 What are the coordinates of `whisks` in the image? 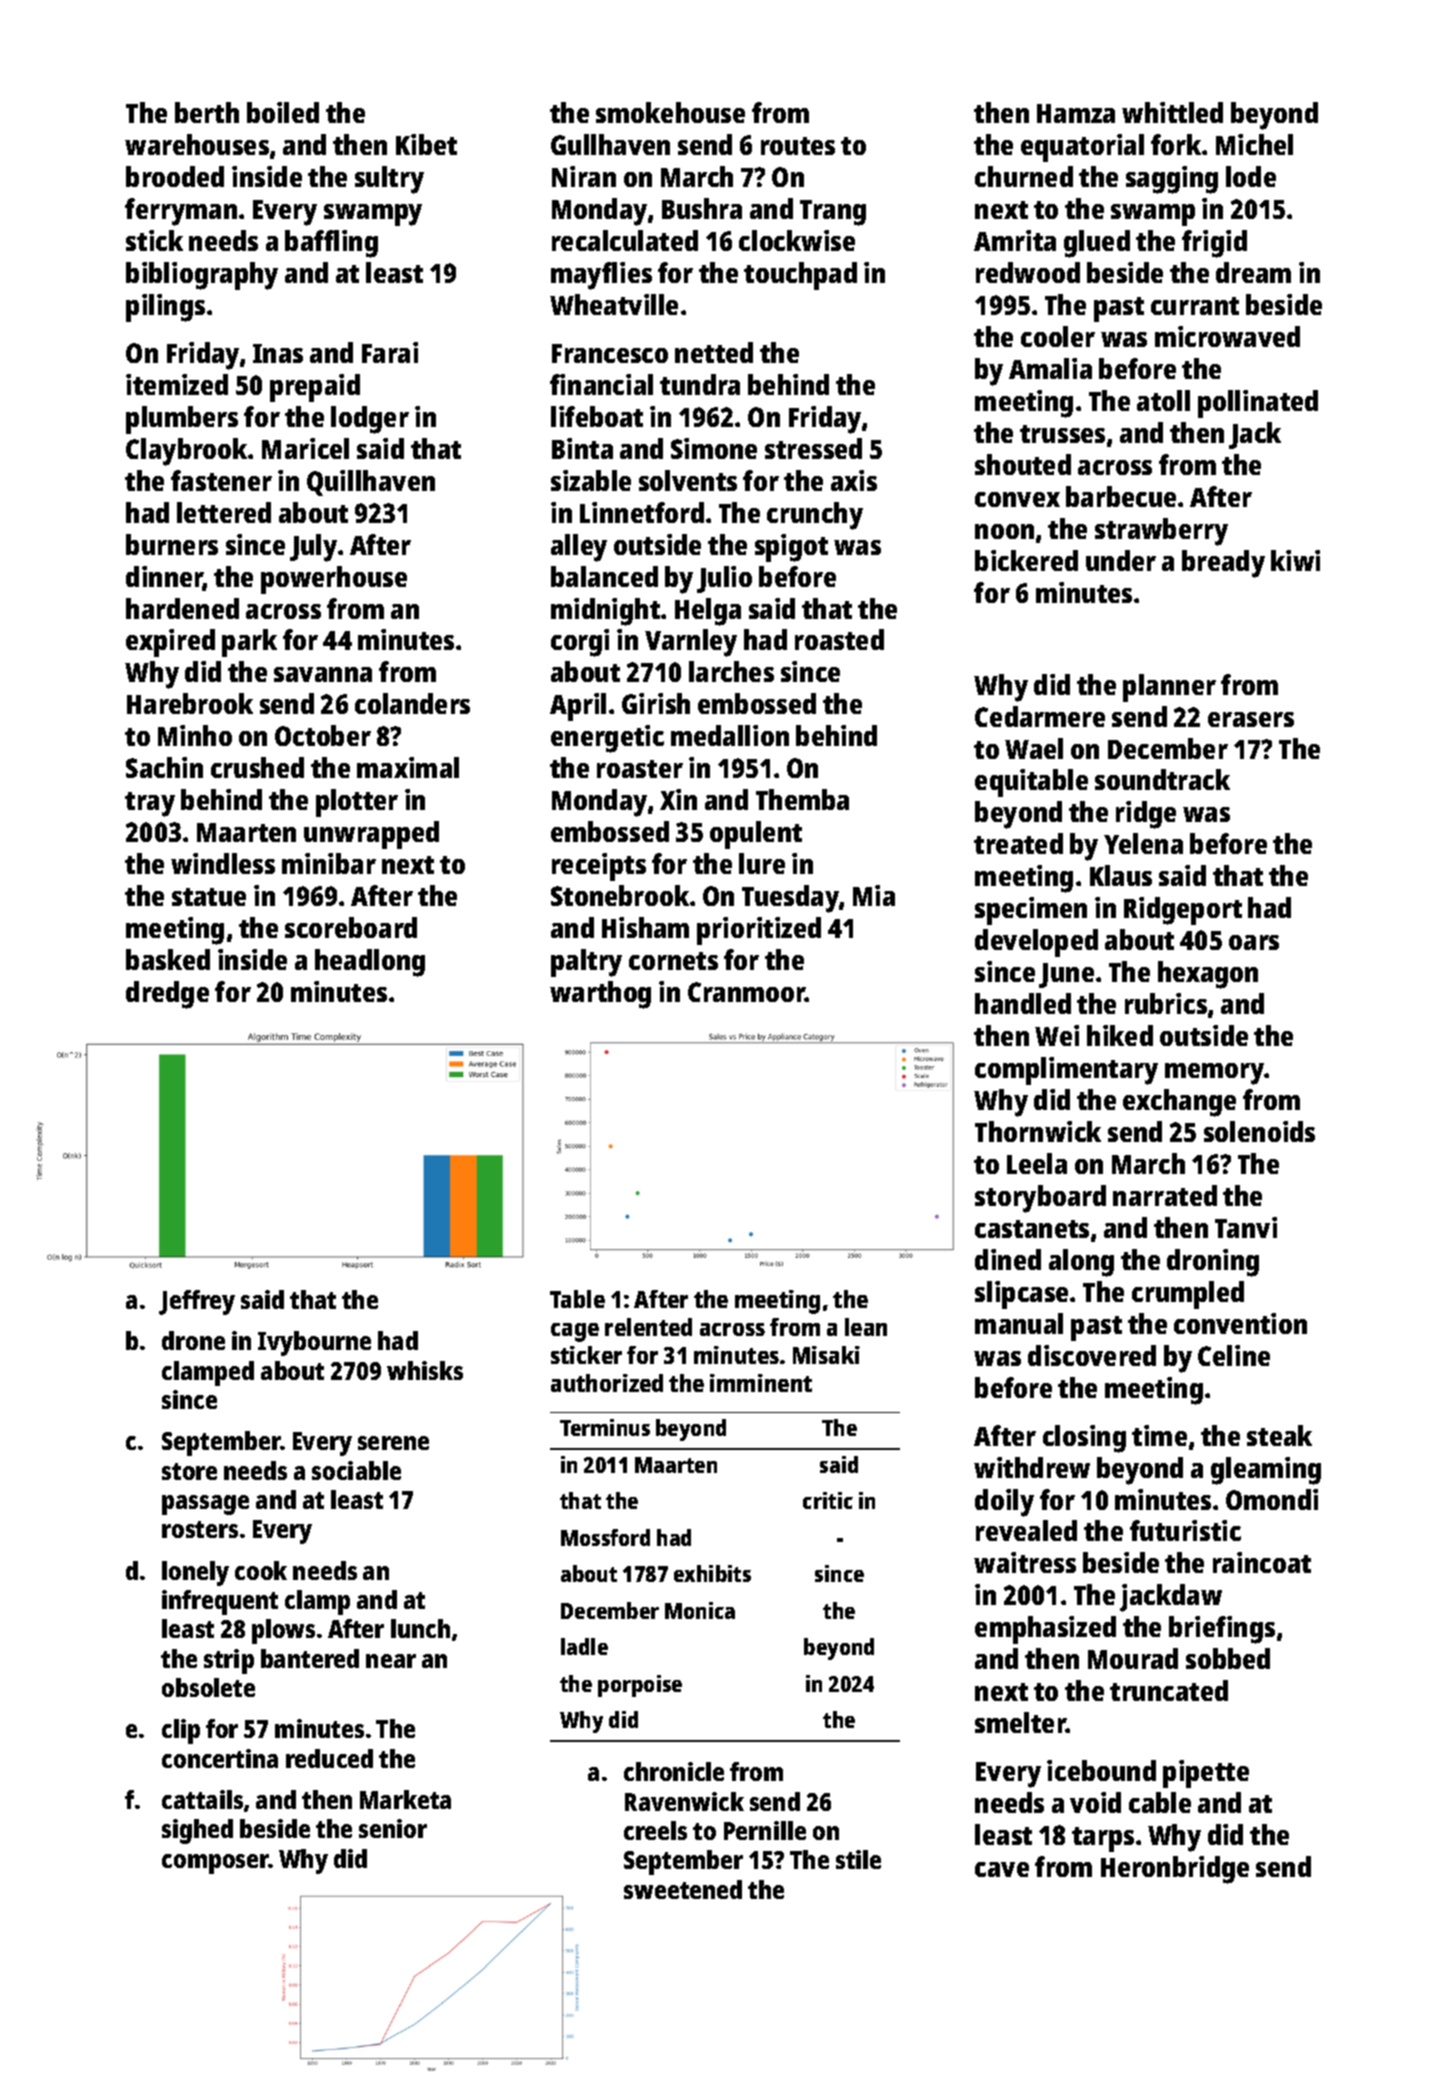 It's located at (425, 1370).
